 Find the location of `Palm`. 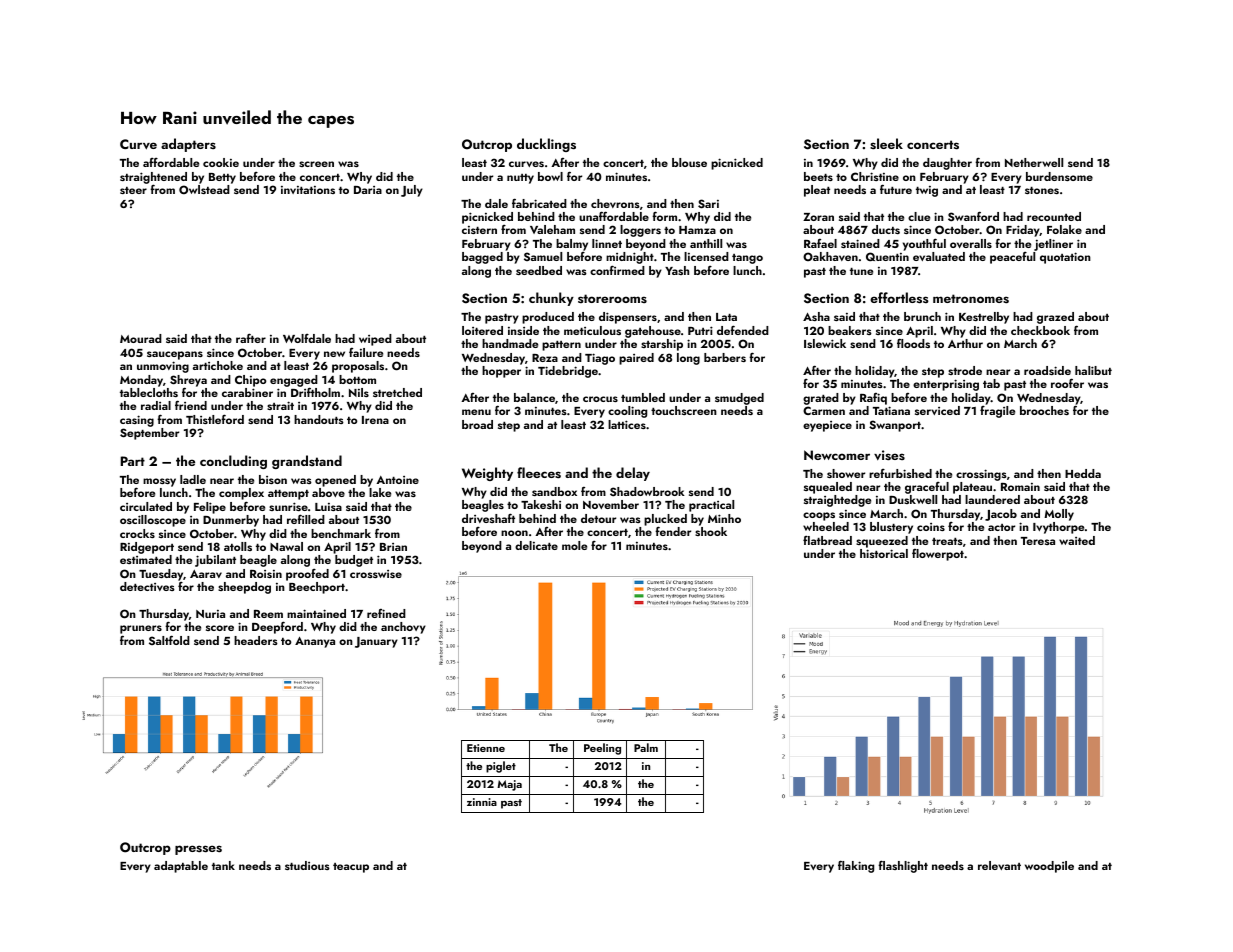

Palm is located at coordinates (646, 747).
